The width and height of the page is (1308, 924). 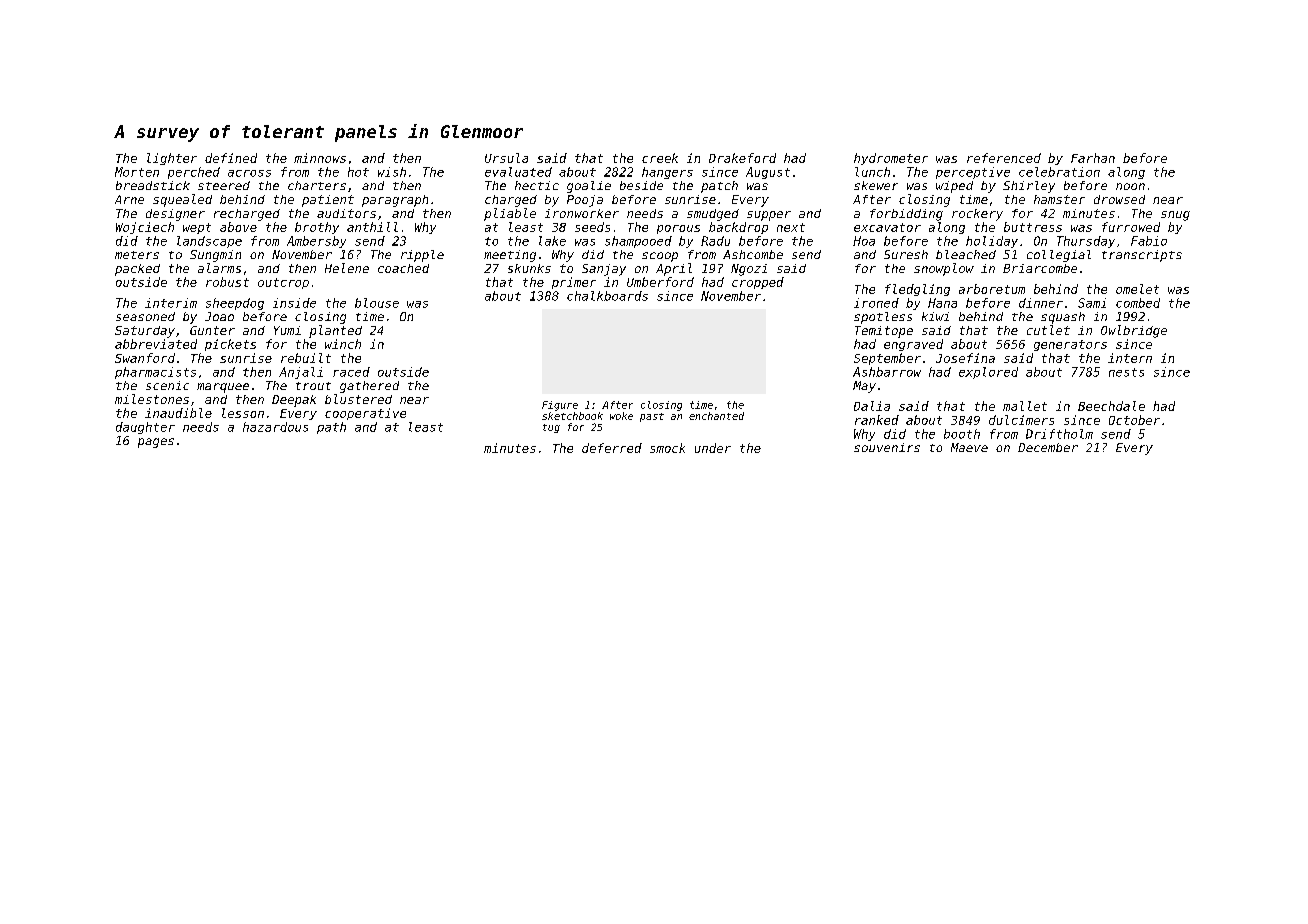 I want to click on defined, so click(x=231, y=158).
